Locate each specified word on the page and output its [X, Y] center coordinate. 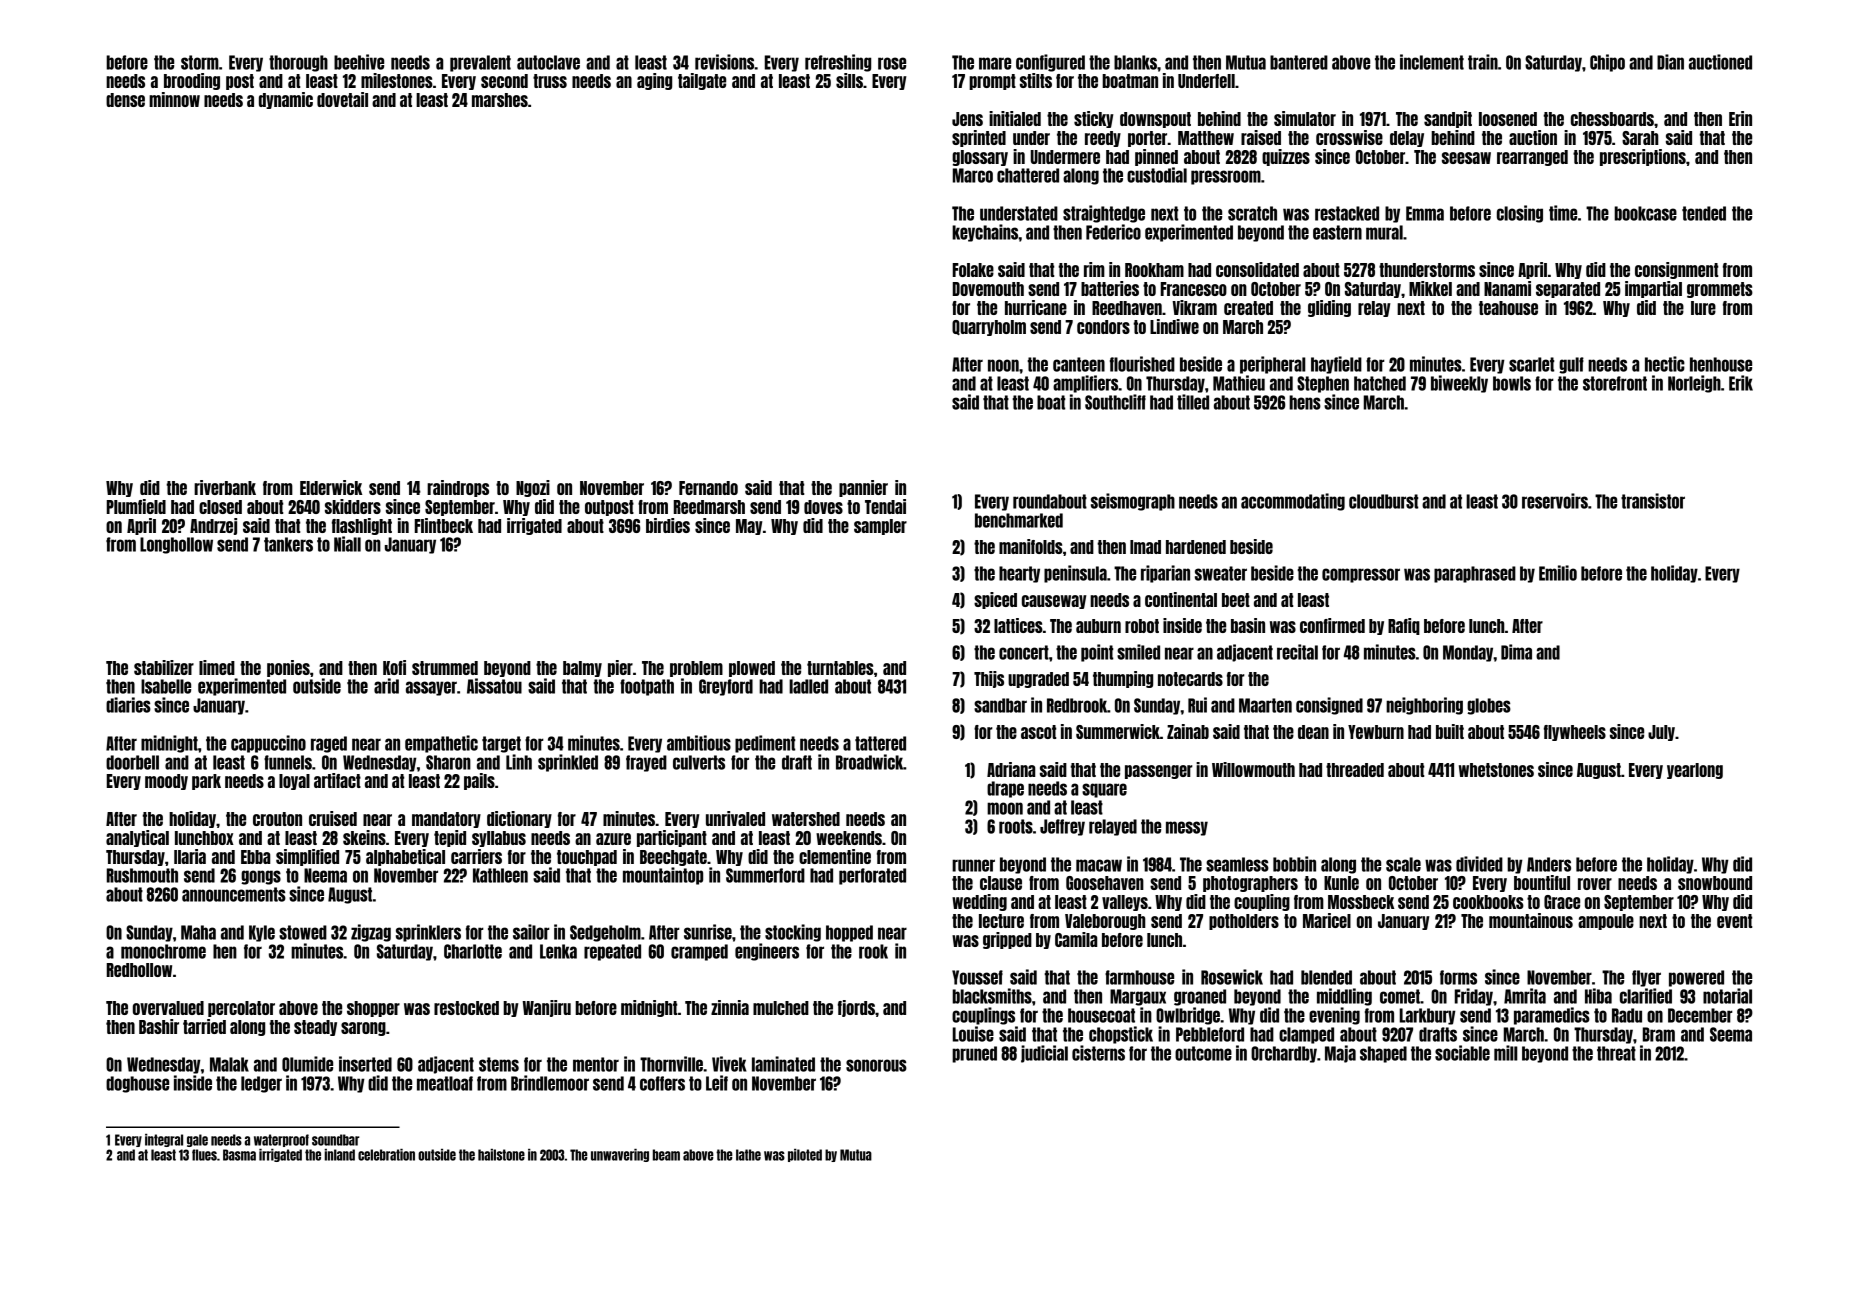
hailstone [501, 1155]
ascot [1038, 732]
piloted [805, 1155]
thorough [298, 63]
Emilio [1558, 573]
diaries [128, 705]
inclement [1432, 62]
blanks [1135, 62]
